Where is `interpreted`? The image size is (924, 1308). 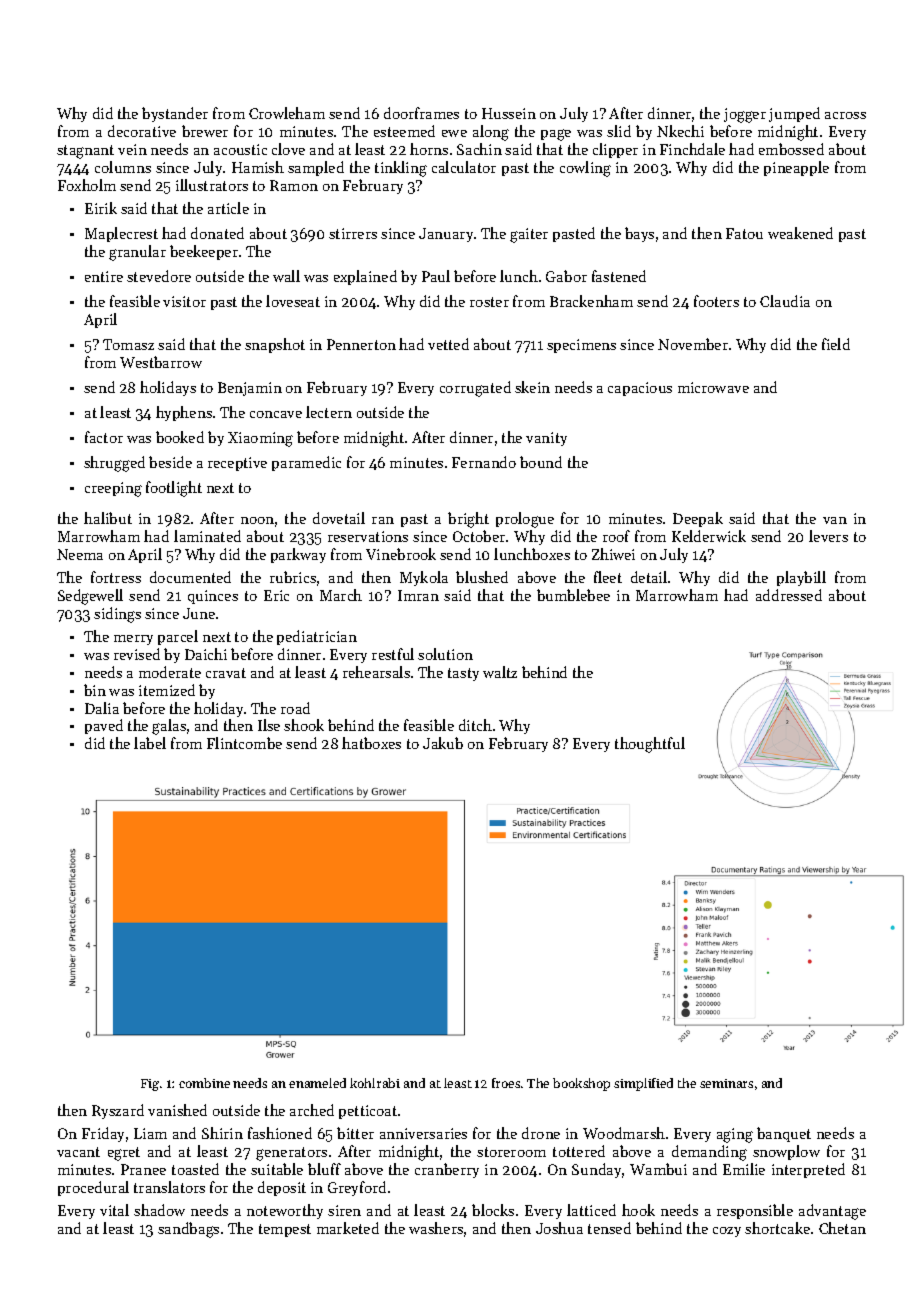
interpreted is located at coordinates (808, 1170).
